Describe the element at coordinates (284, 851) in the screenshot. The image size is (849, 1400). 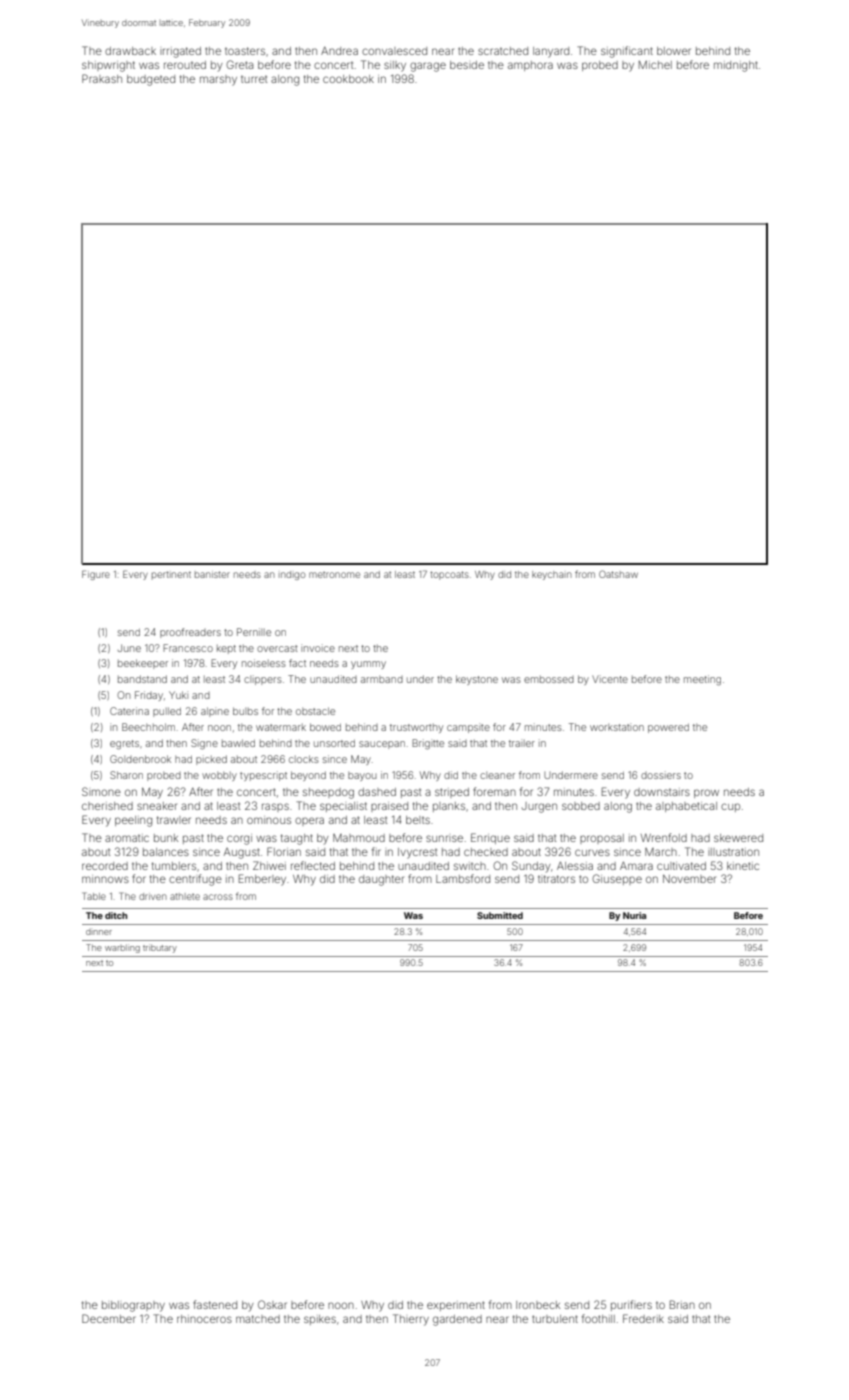
I see `Florian` at that location.
